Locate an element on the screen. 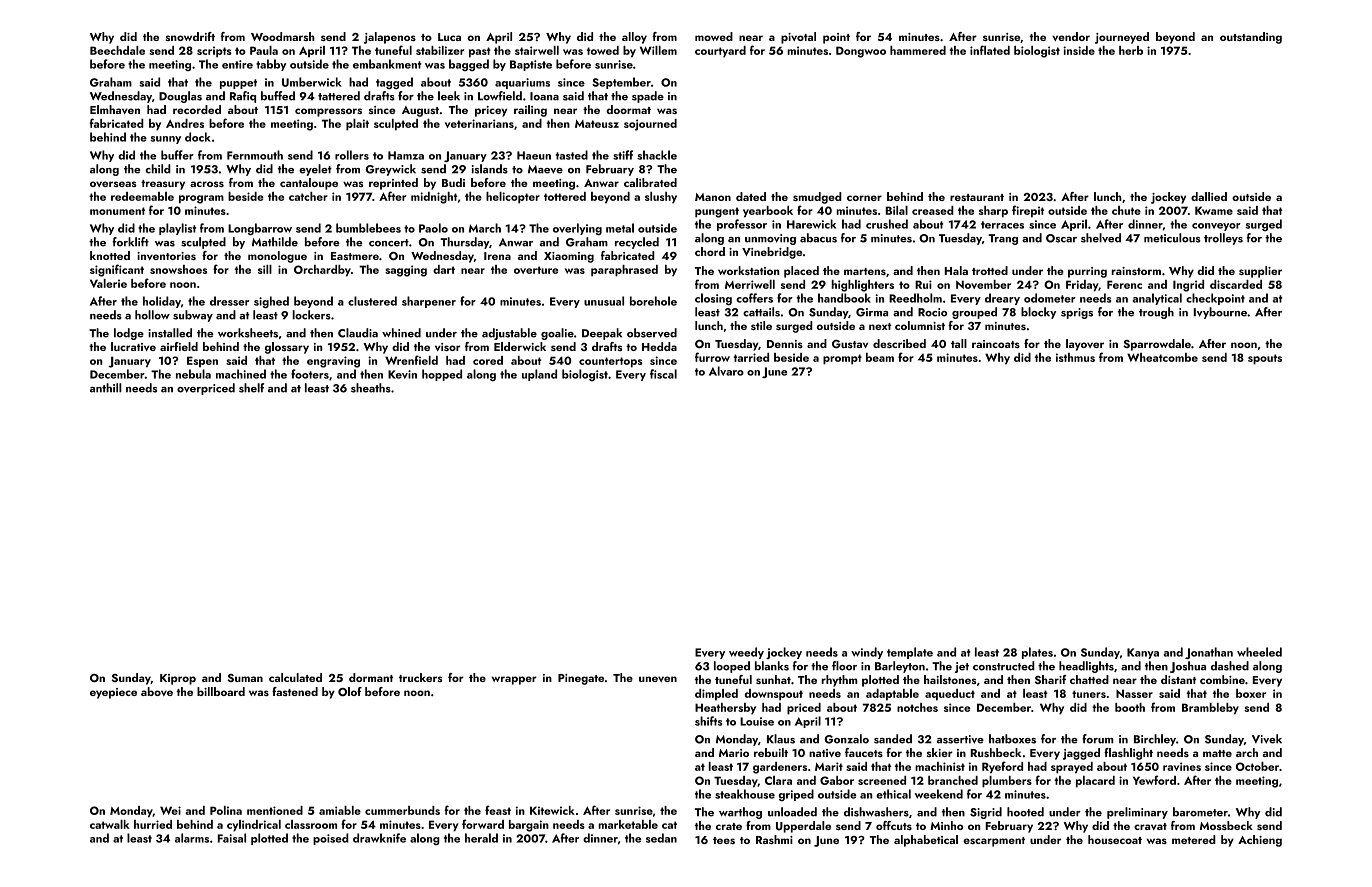 This screenshot has width=1372, height=887. Alvaro is located at coordinates (726, 371).
